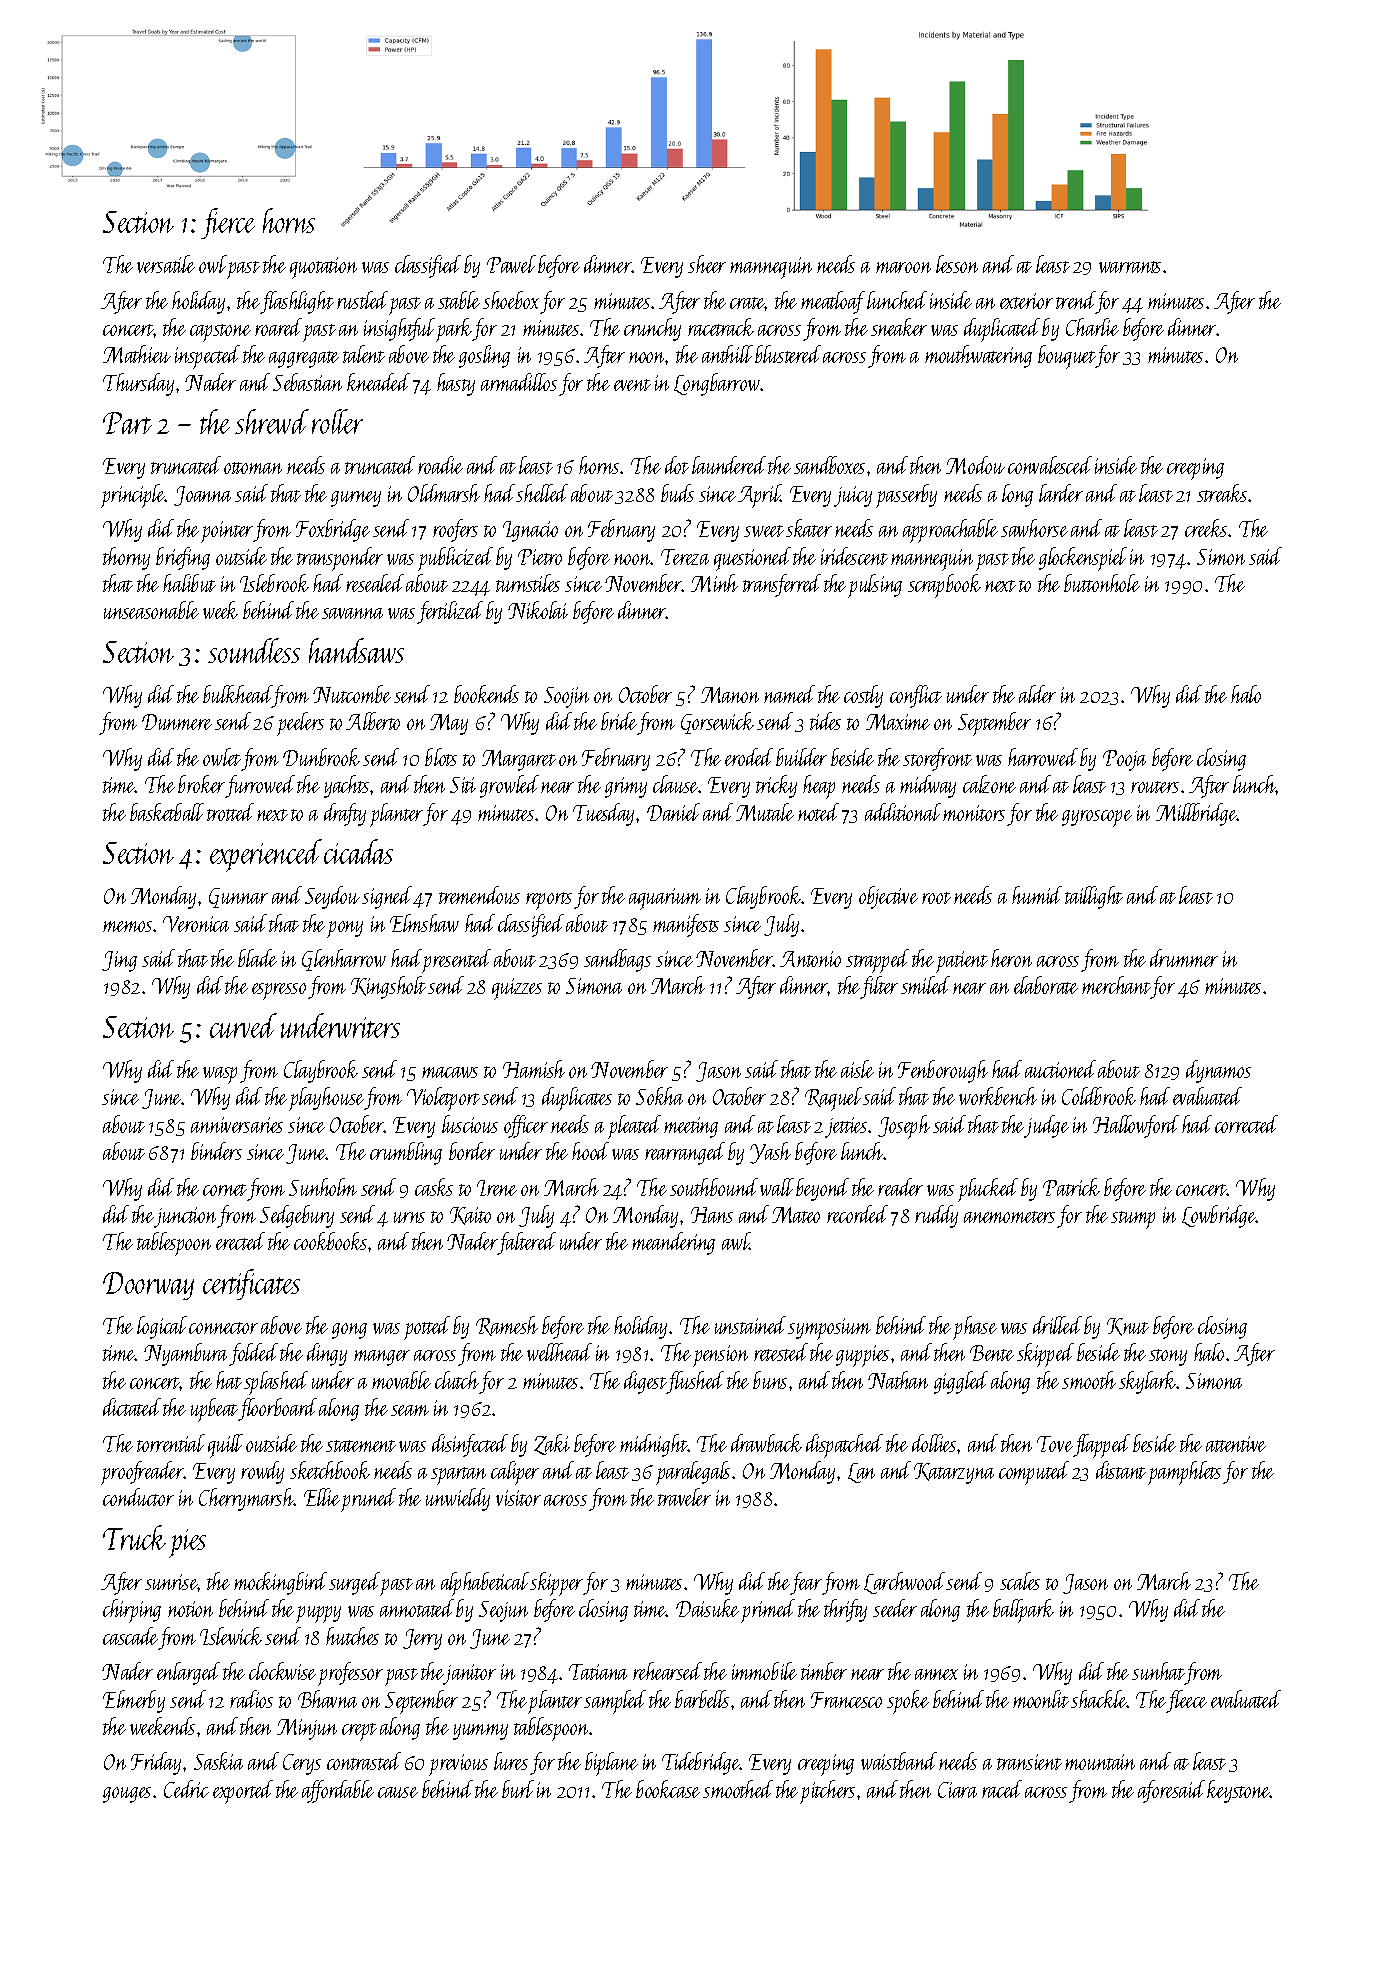 This screenshot has width=1386, height=1969. What do you see at coordinates (346, 786) in the screenshot?
I see `yachts` at bounding box center [346, 786].
